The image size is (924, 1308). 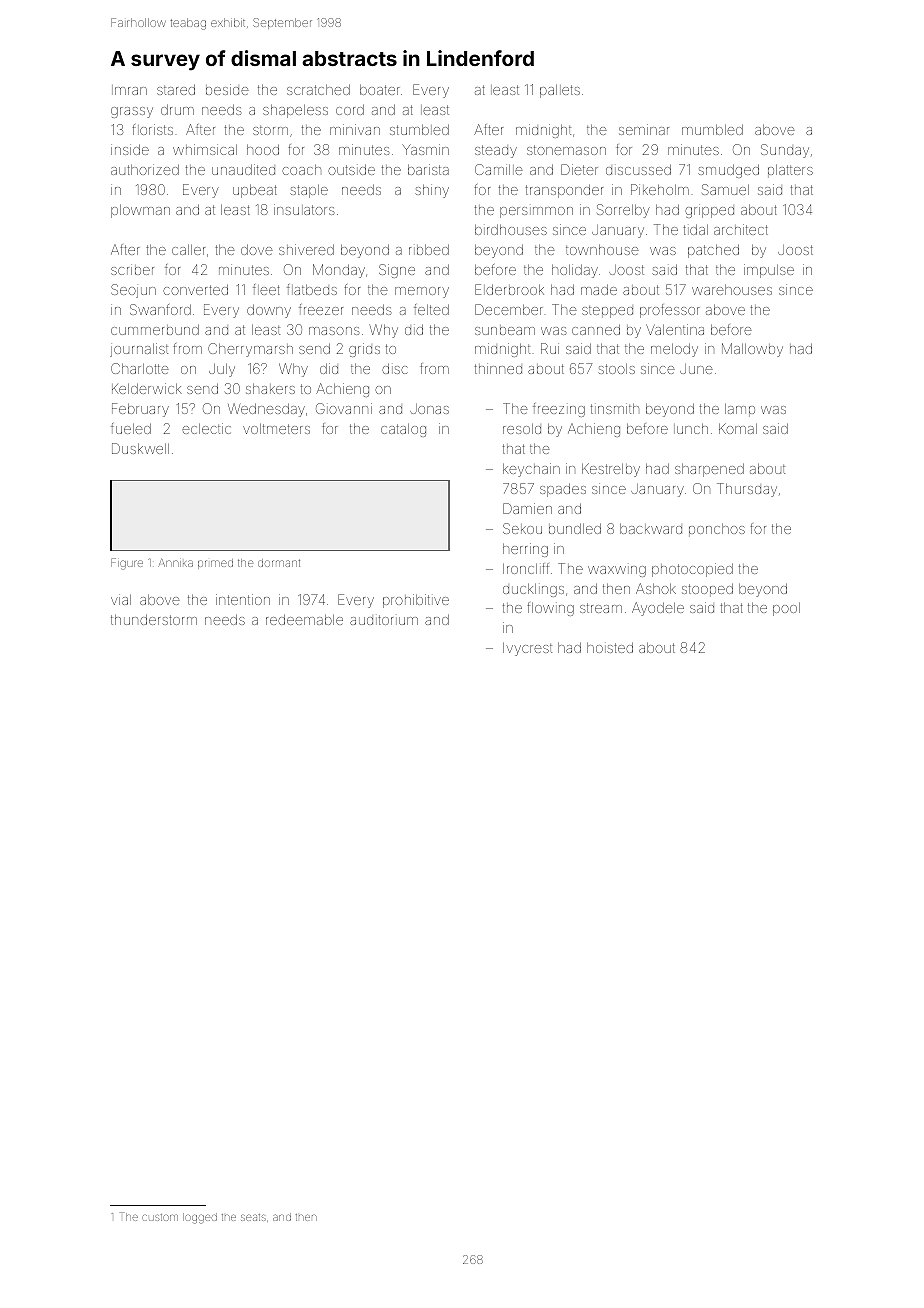 What do you see at coordinates (200, 1218) in the screenshot?
I see `logged` at bounding box center [200, 1218].
